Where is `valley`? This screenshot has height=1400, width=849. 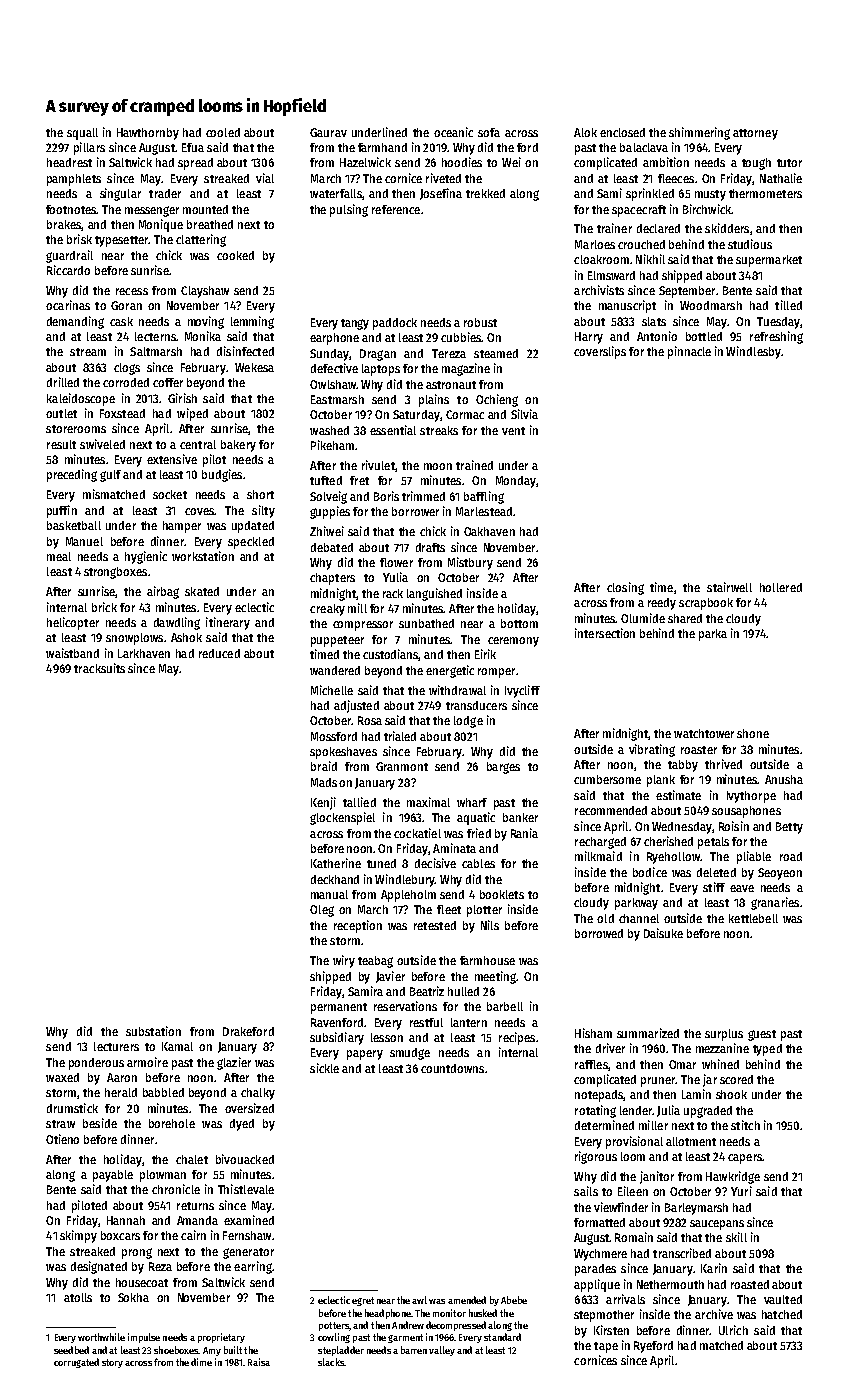
valley is located at coordinates (442, 1351).
